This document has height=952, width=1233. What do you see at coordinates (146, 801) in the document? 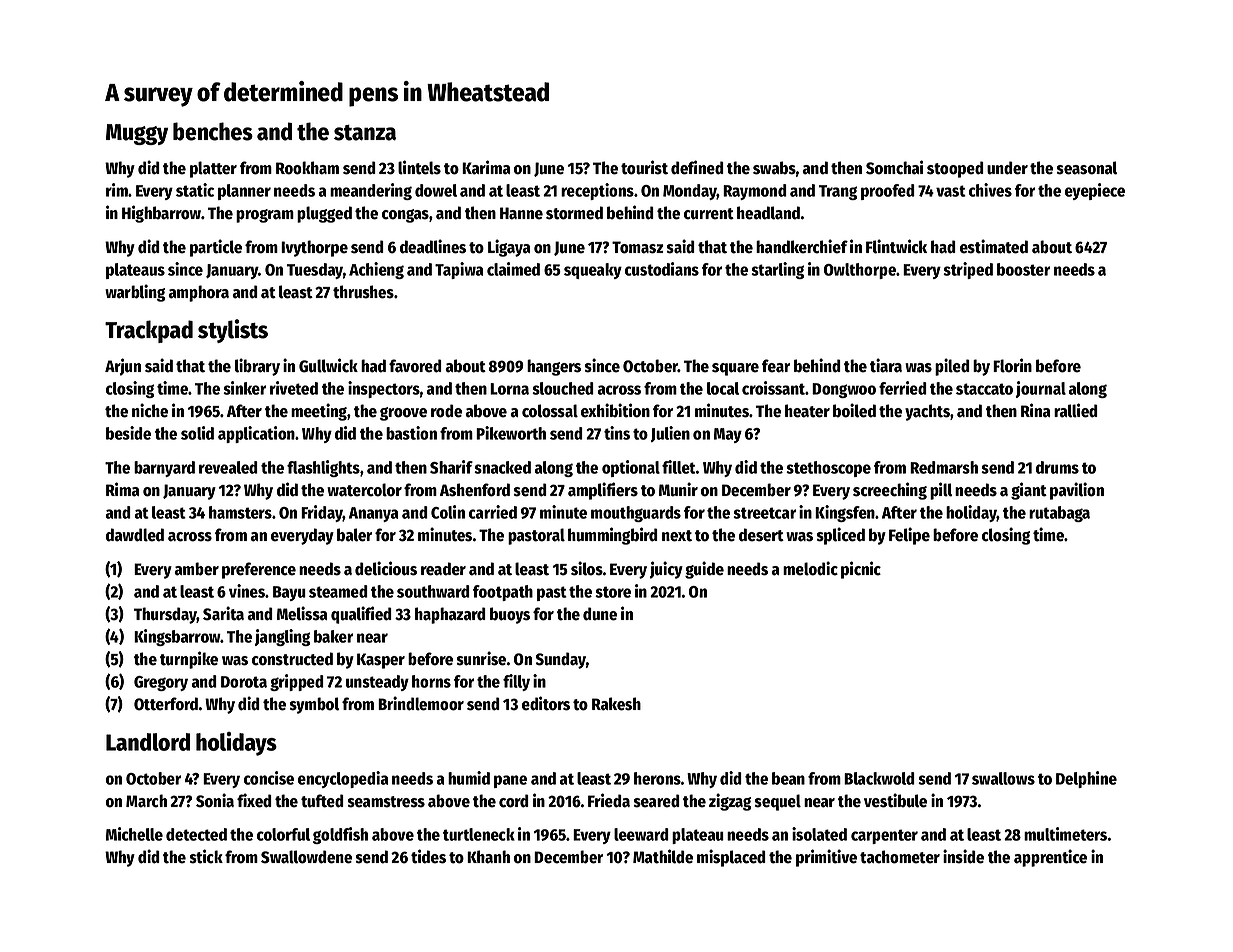
I see `March` at bounding box center [146, 801].
